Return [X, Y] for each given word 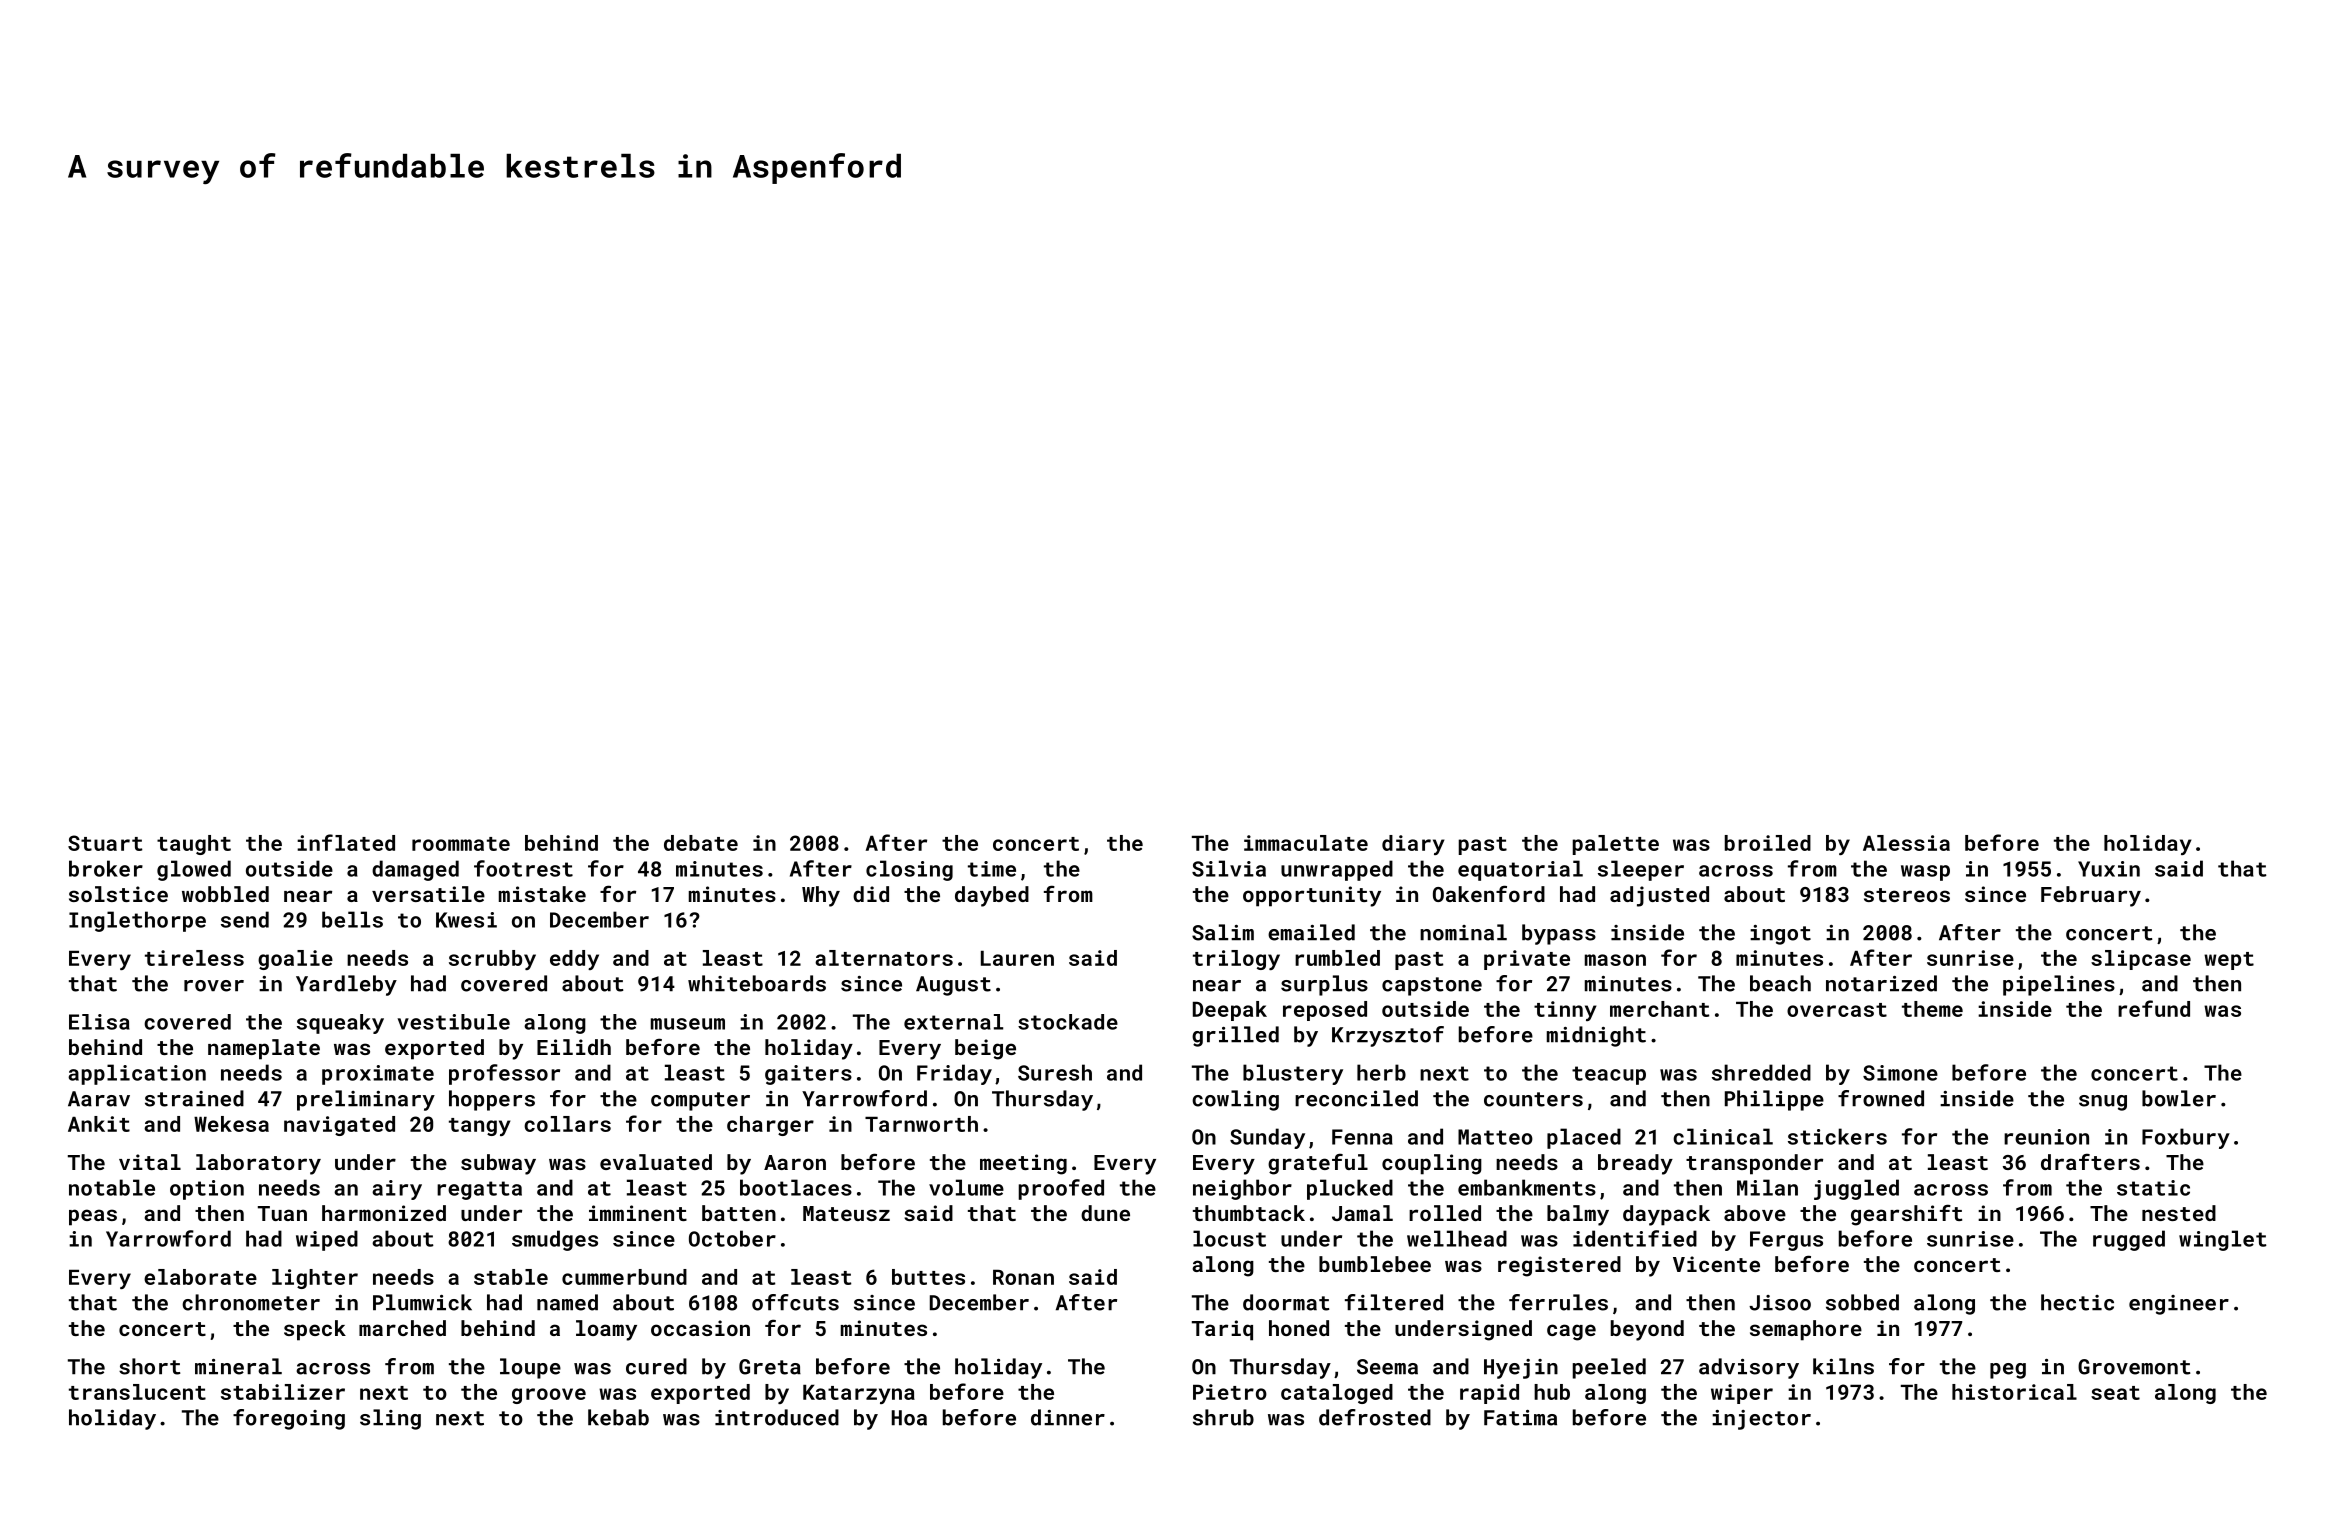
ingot [1780, 935]
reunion [2046, 1137]
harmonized [384, 1213]
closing [909, 870]
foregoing [289, 1419]
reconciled [1356, 1098]
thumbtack [1249, 1213]
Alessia [1906, 843]
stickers [1837, 1136]
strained [194, 1098]
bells [352, 919]
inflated [346, 842]
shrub [1223, 1417]
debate [701, 843]
